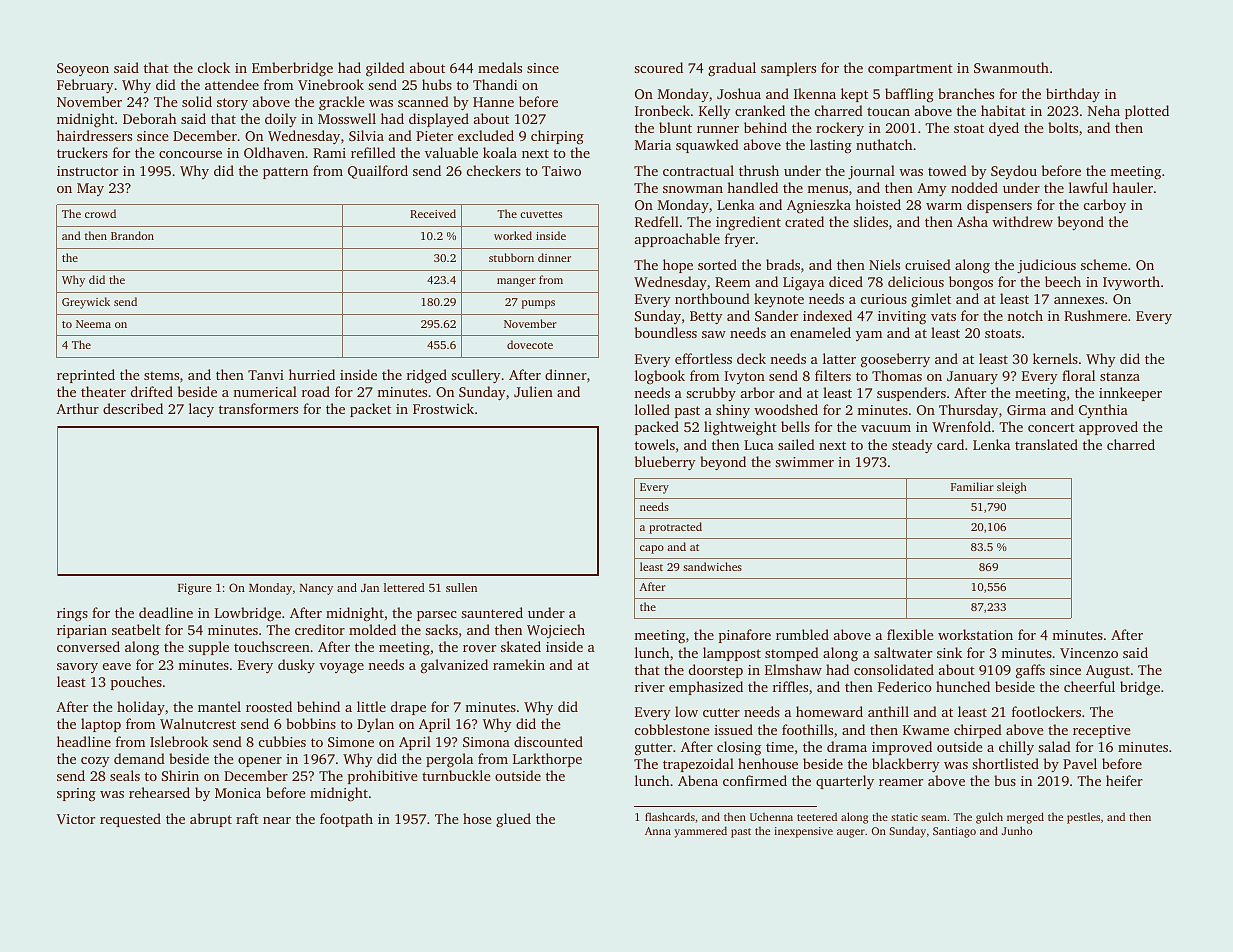 The height and width of the document is (952, 1233). What do you see at coordinates (133, 408) in the document?
I see `described` at bounding box center [133, 408].
